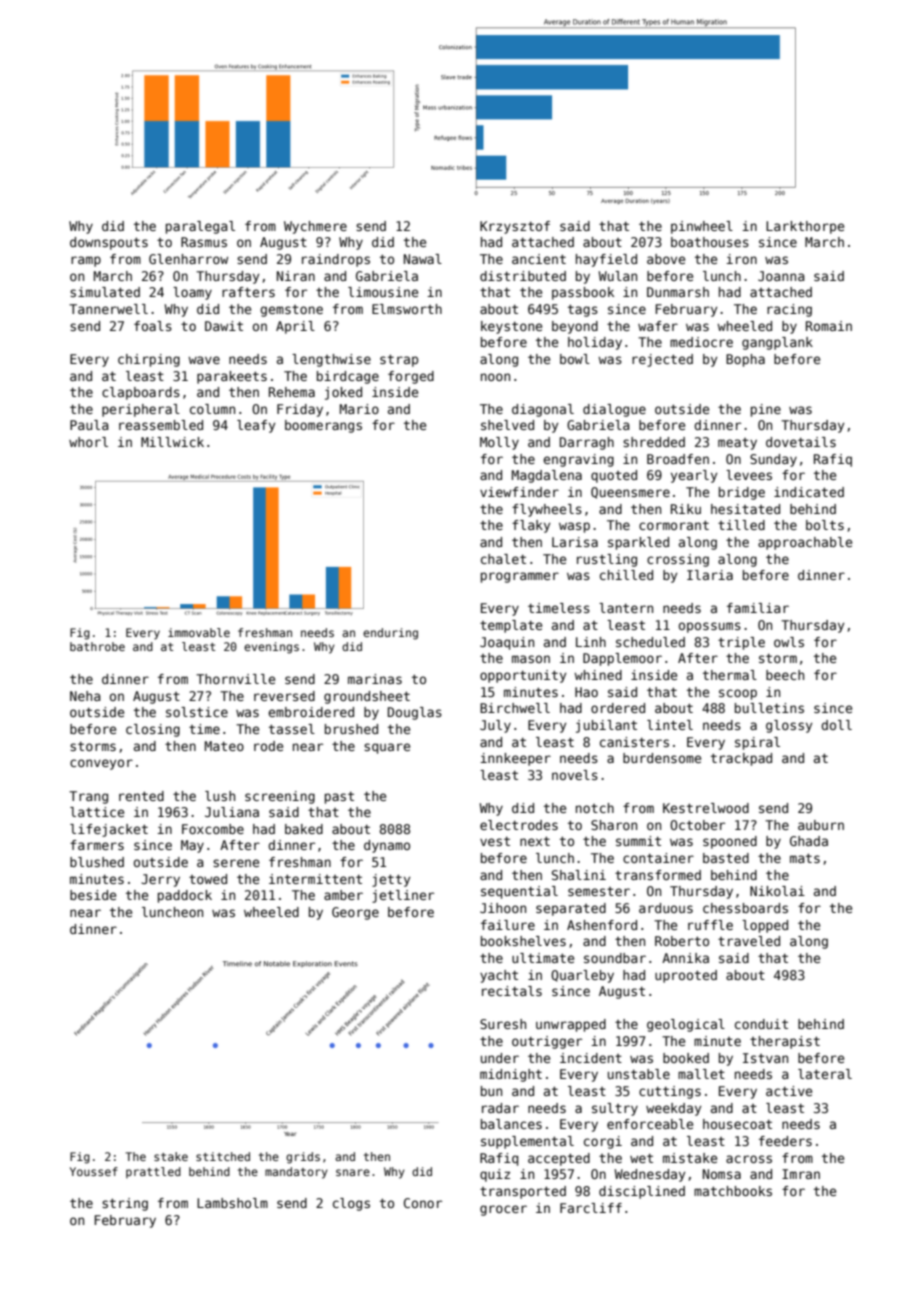 The width and height of the screenshot is (924, 1308). I want to click on serene, so click(236, 863).
